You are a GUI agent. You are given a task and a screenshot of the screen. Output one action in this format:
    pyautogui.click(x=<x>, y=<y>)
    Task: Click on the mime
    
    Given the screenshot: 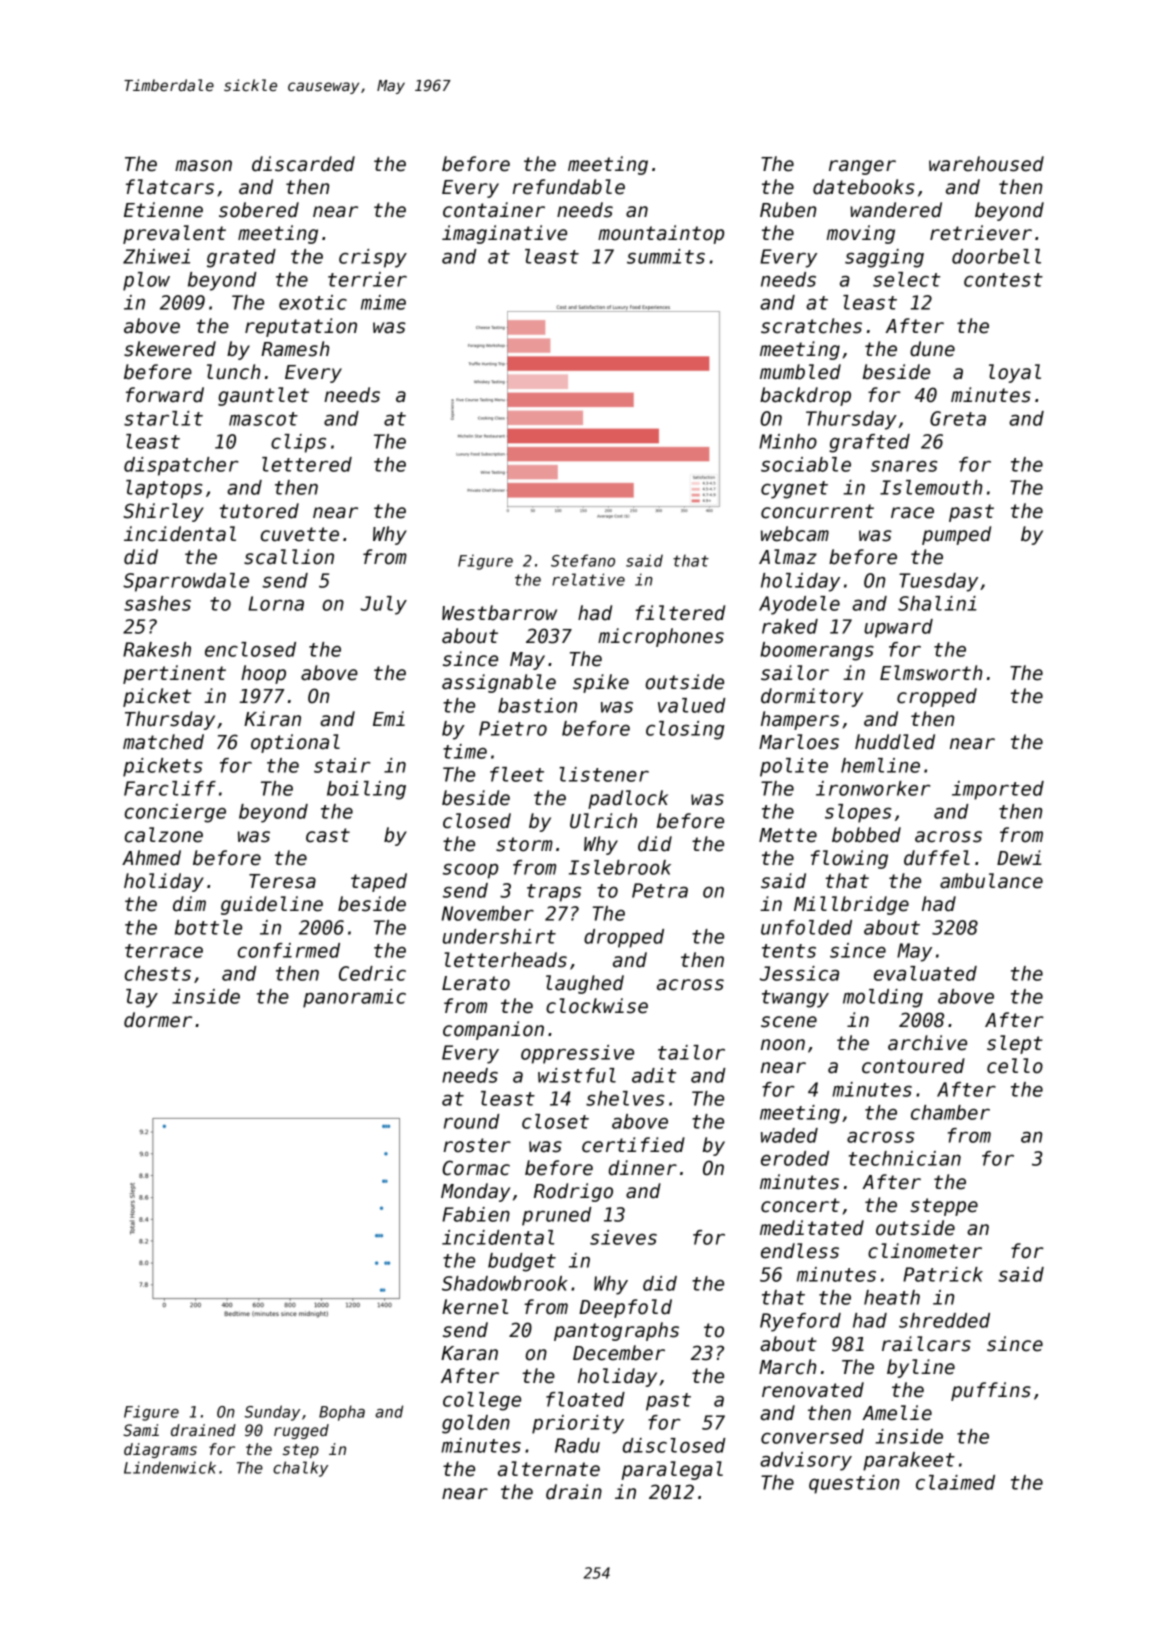 What is the action you would take?
    pyautogui.click(x=383, y=302)
